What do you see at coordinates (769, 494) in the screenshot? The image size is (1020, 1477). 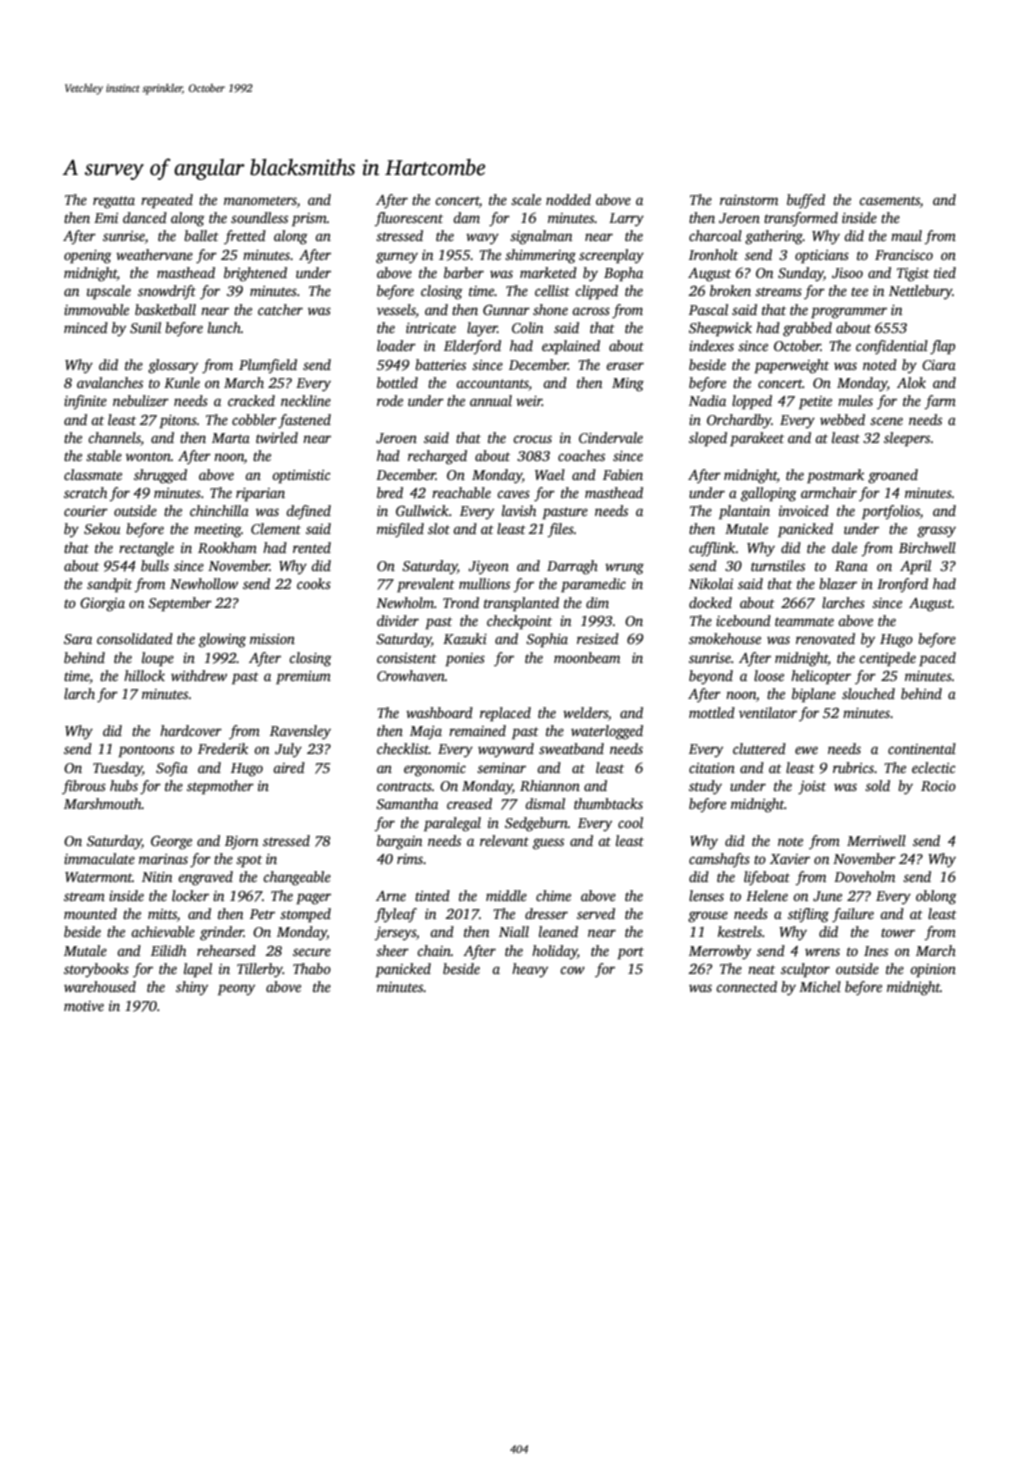 I see `galloping` at bounding box center [769, 494].
